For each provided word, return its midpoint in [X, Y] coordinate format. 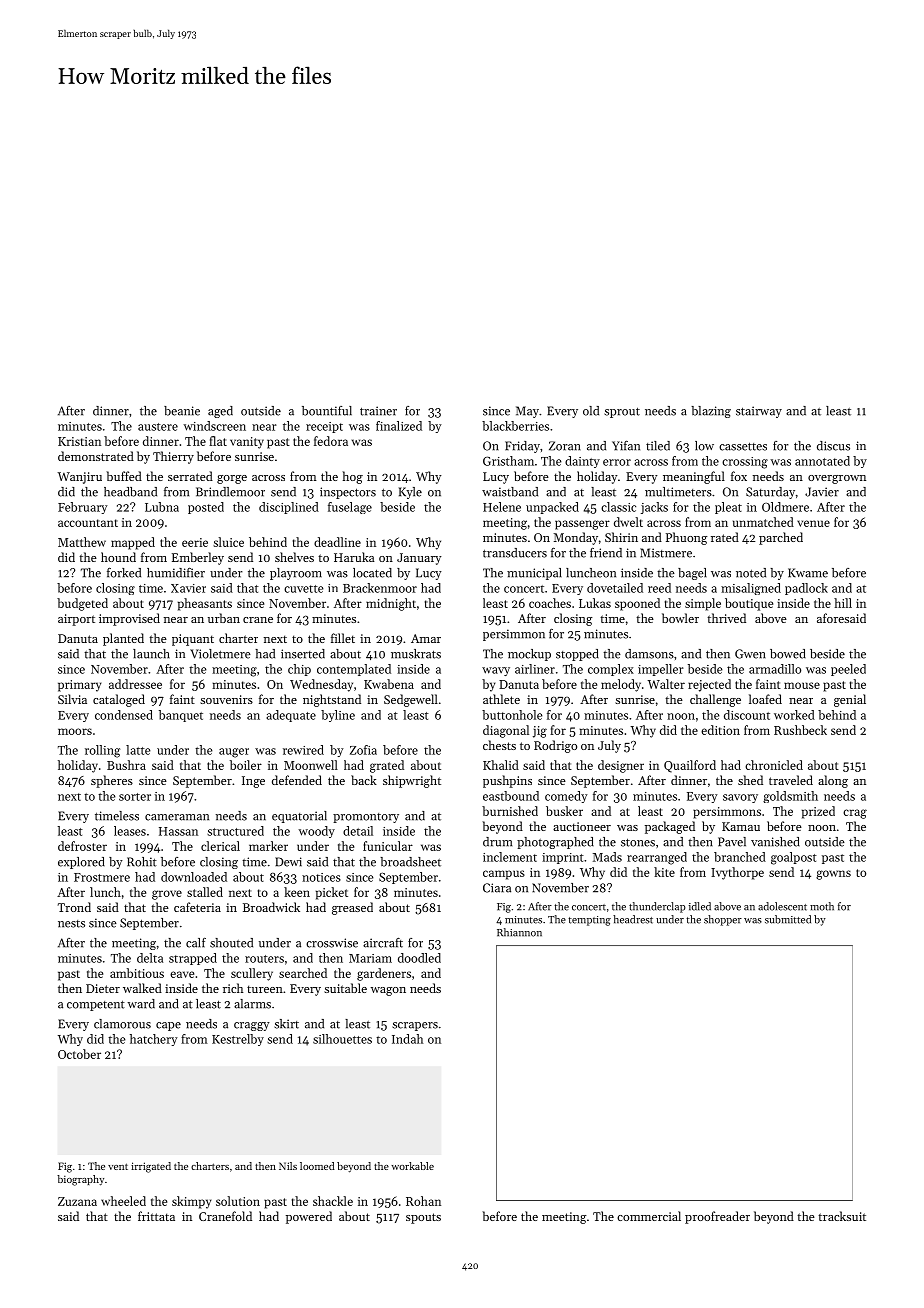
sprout [622, 412]
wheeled [123, 1201]
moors [75, 731]
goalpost [794, 858]
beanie [182, 411]
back [364, 780]
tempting [589, 921]
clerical [220, 846]
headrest [633, 919]
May [527, 412]
